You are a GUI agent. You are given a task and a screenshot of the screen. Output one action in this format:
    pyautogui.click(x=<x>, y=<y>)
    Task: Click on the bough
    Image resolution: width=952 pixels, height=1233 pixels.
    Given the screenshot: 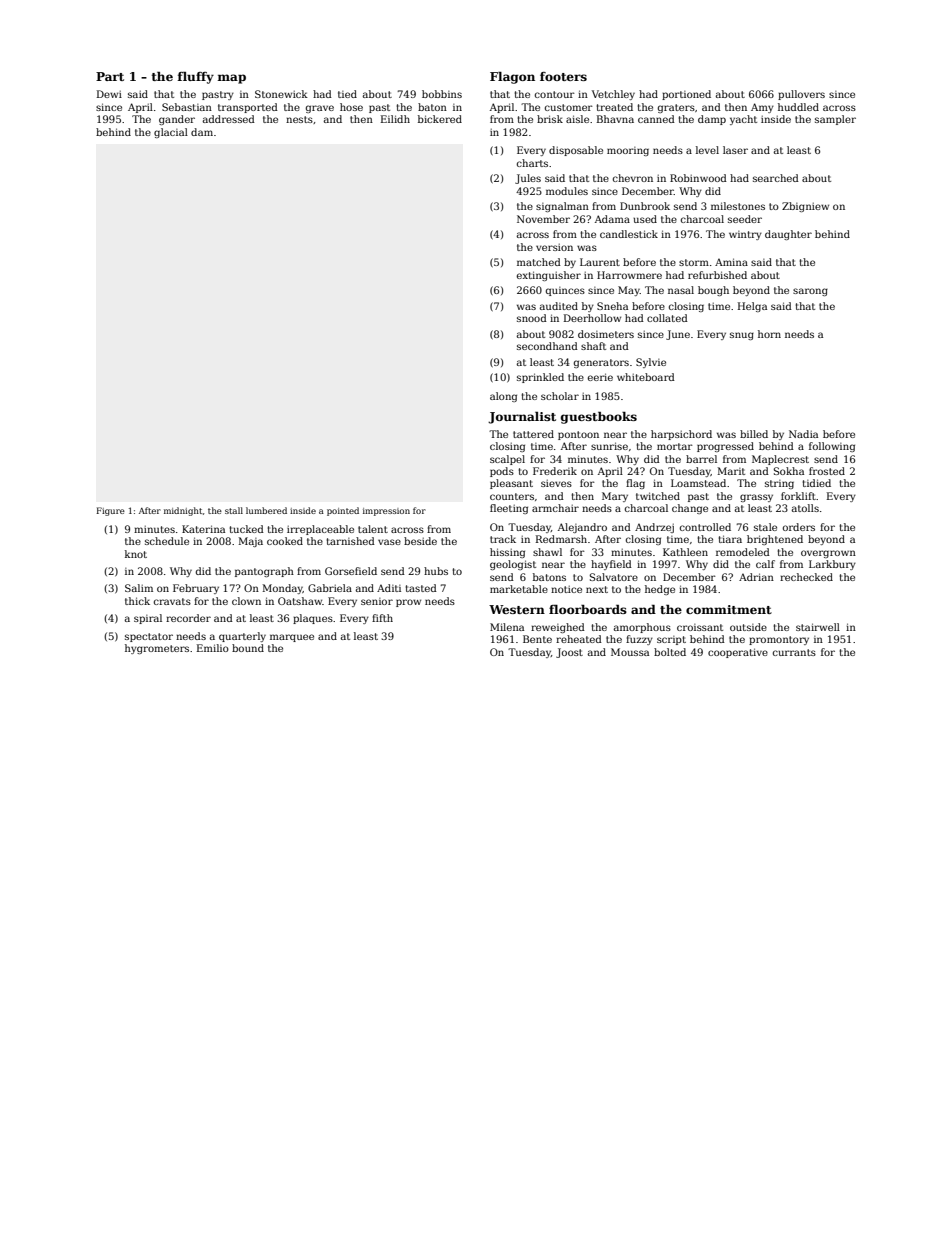 What is the action you would take?
    pyautogui.click(x=713, y=291)
